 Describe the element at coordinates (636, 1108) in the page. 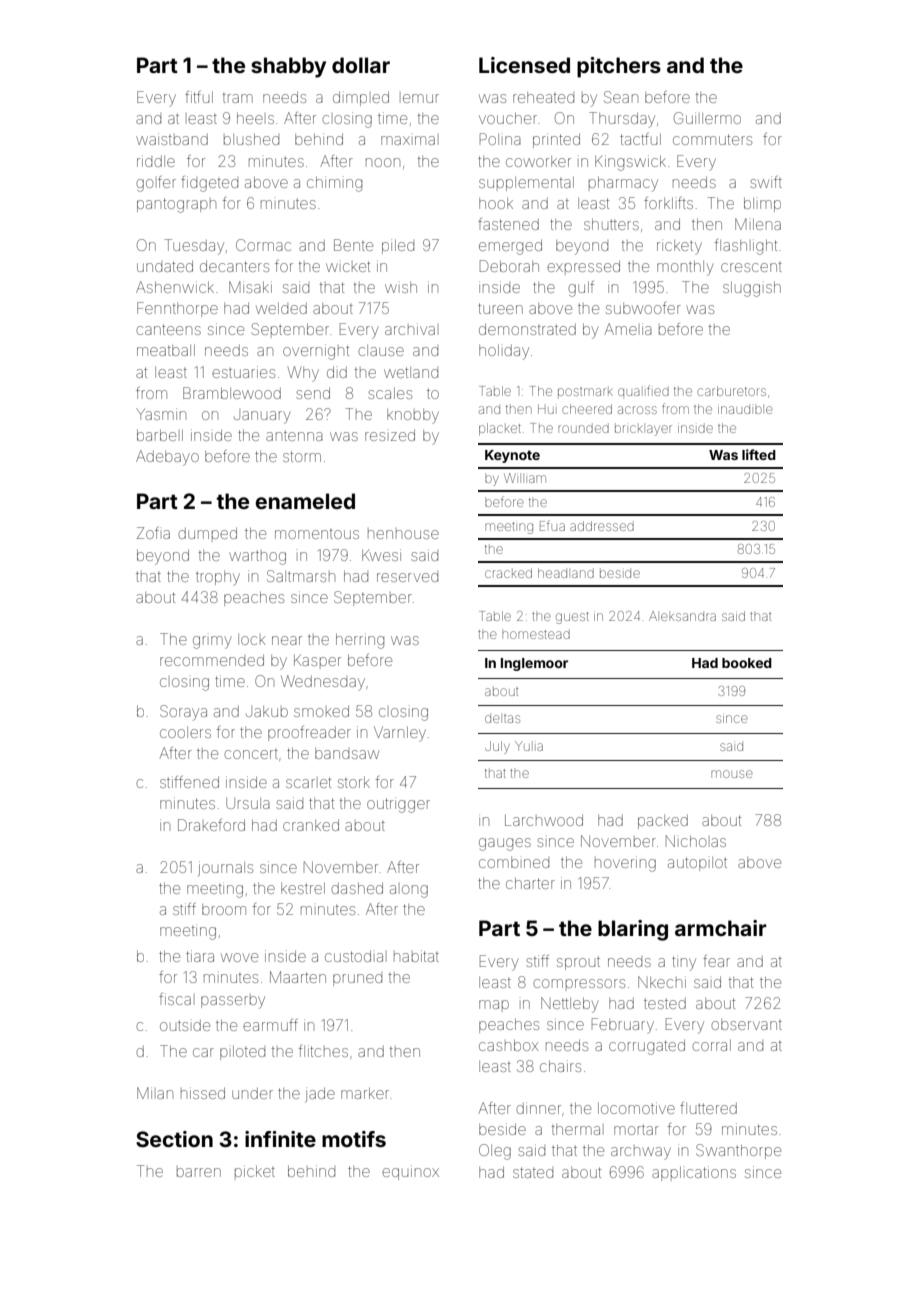

I see `locomotive` at that location.
